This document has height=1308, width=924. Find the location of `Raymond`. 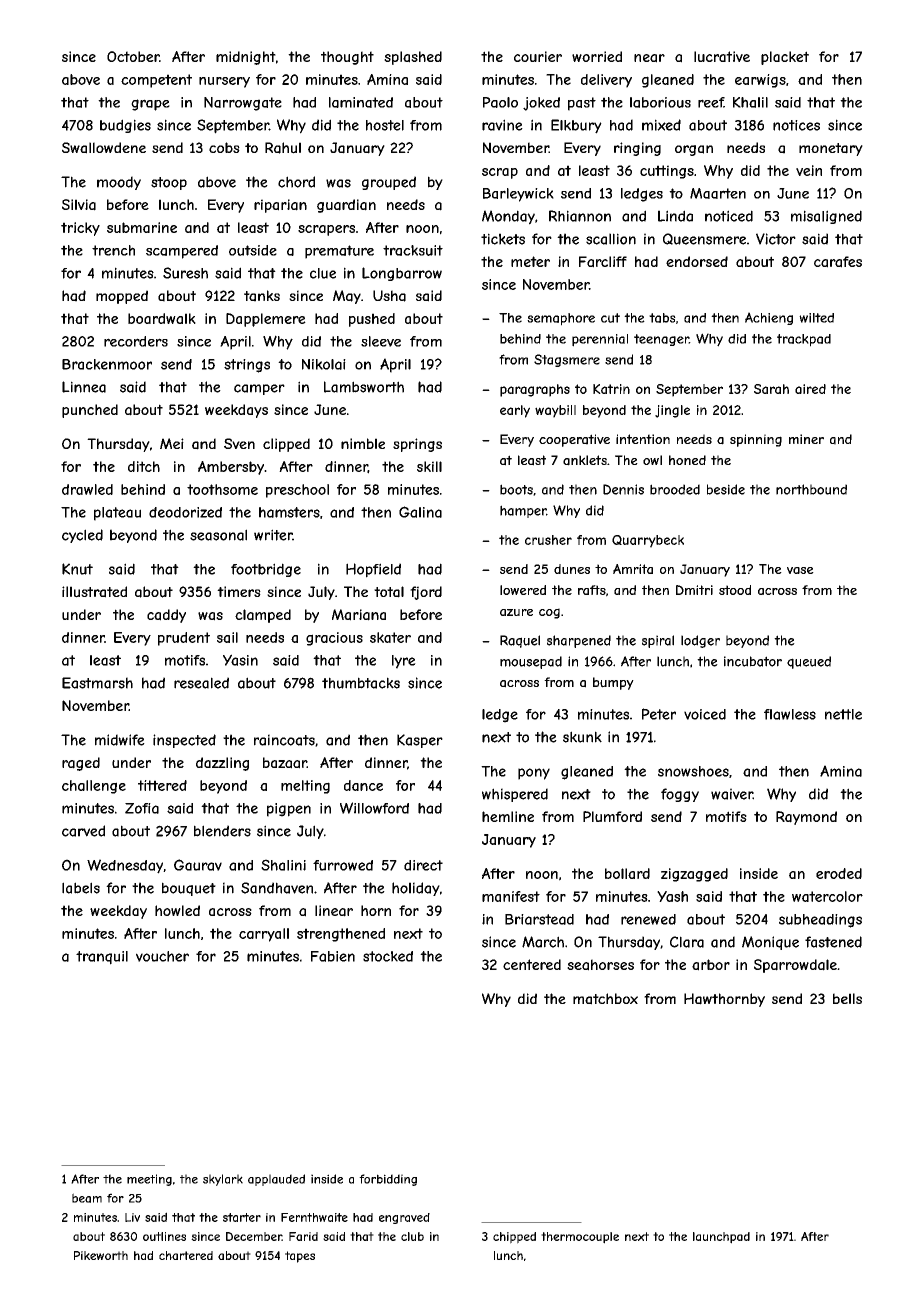

Raymond is located at coordinates (806, 818).
